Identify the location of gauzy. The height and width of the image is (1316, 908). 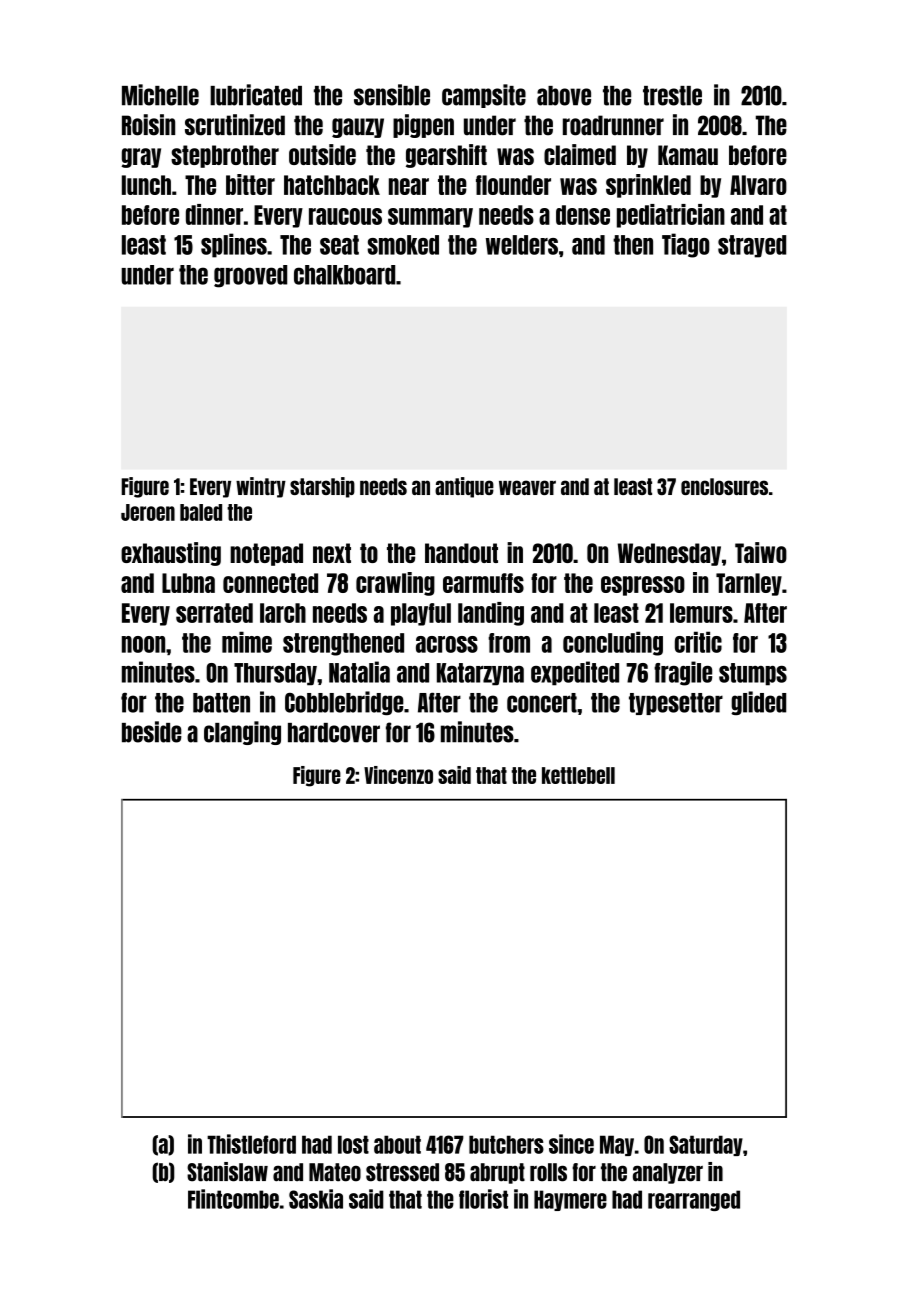
(358, 128).
